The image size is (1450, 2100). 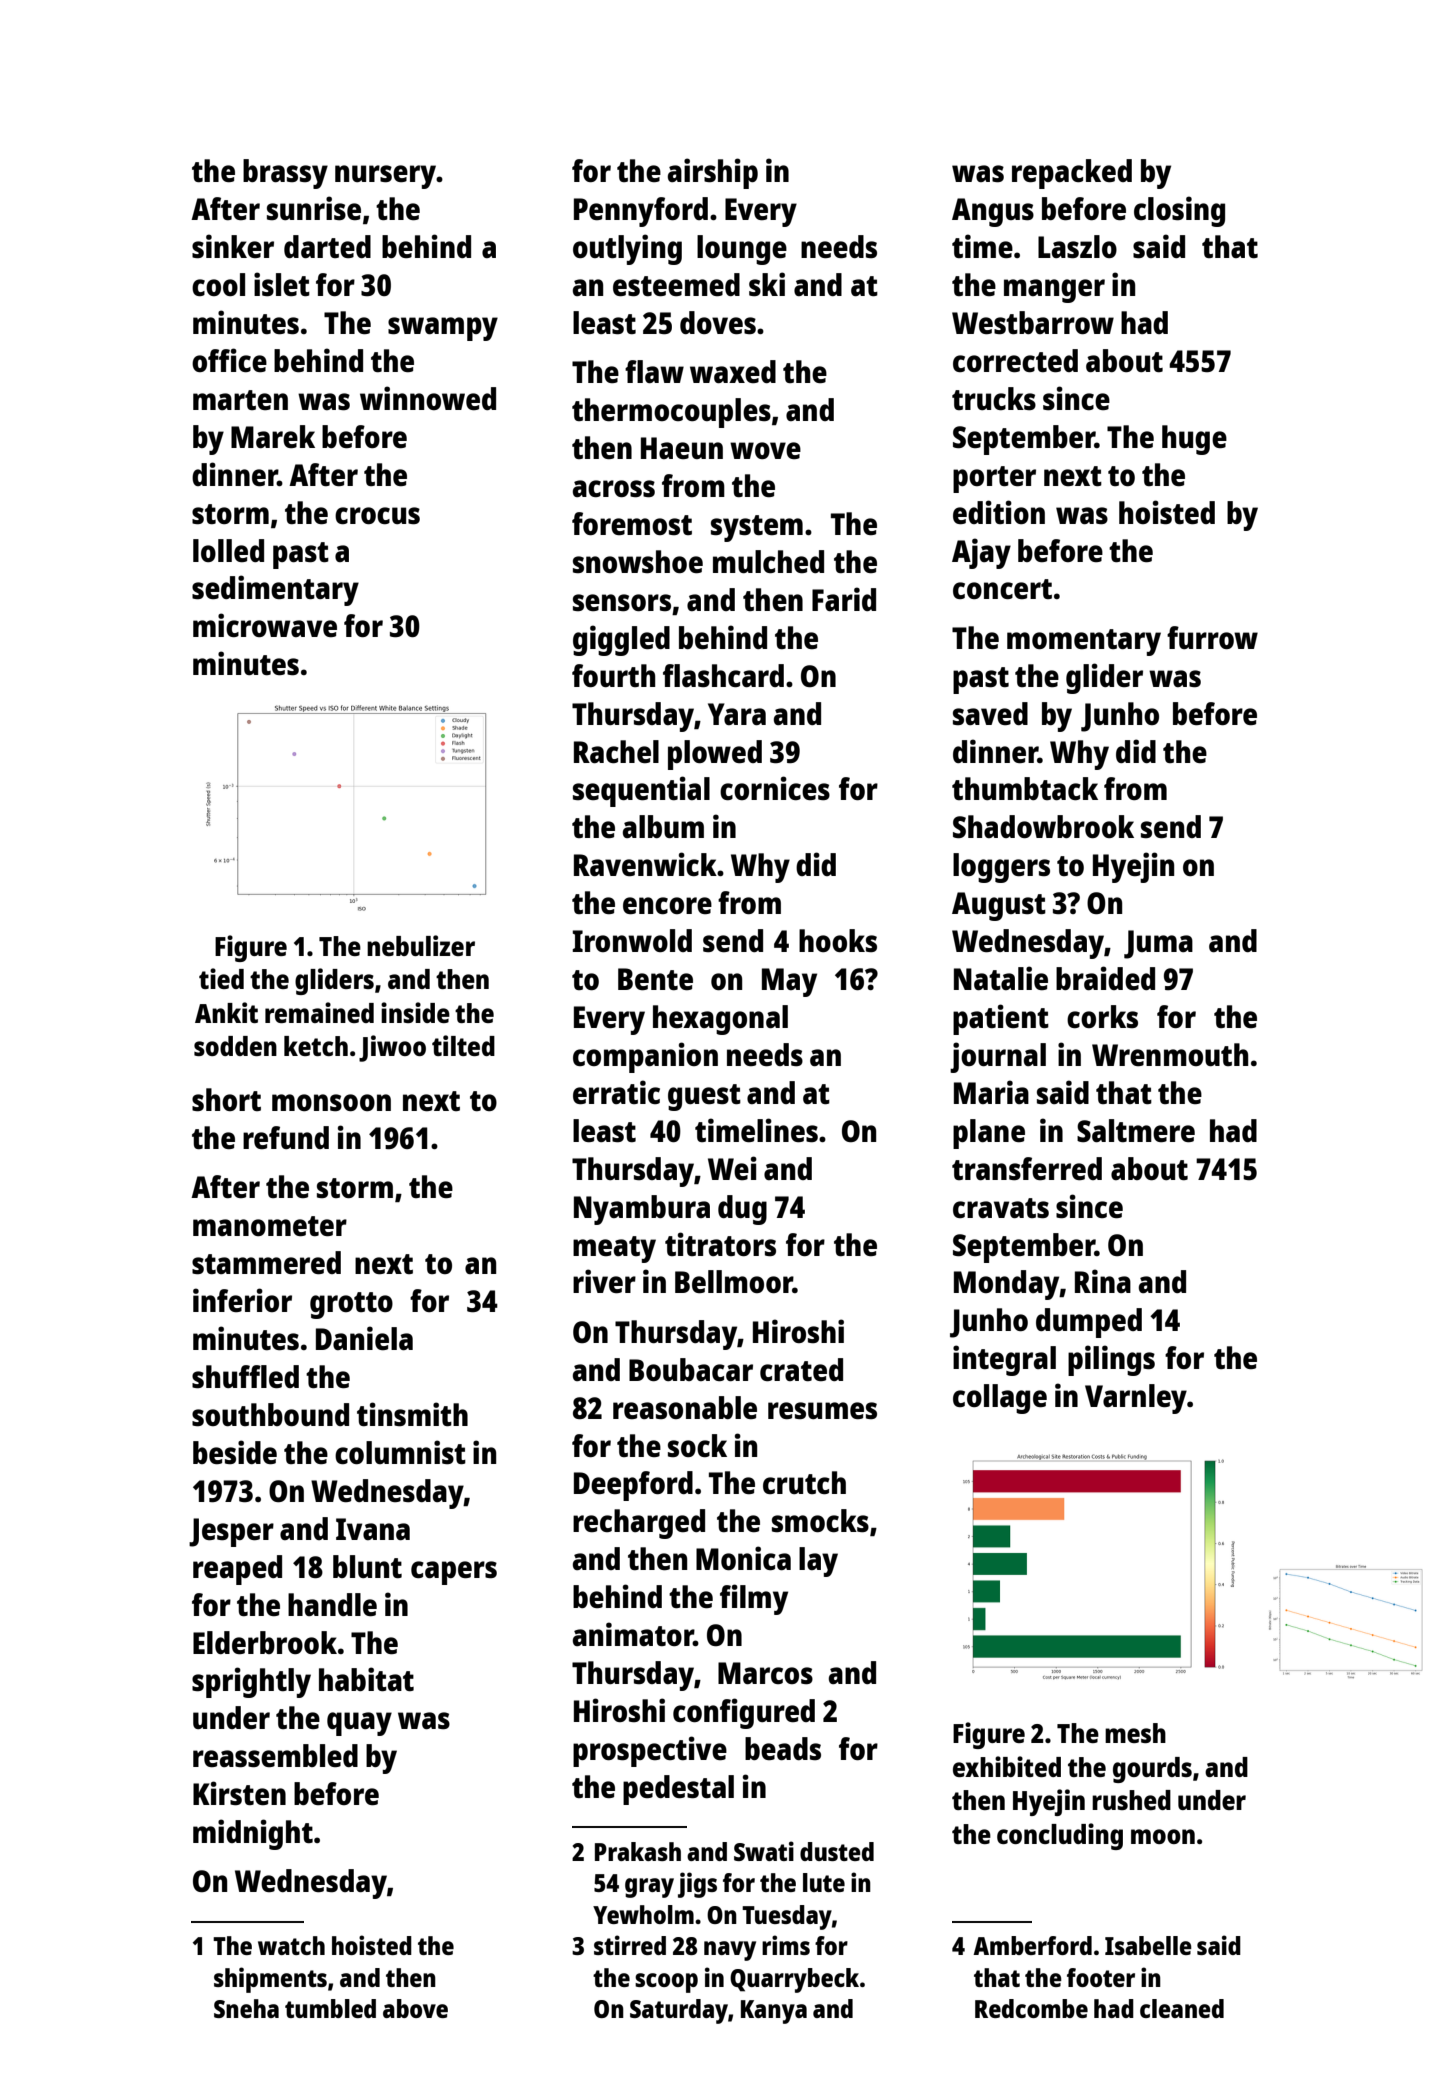 What do you see at coordinates (713, 173) in the screenshot?
I see `airship` at bounding box center [713, 173].
